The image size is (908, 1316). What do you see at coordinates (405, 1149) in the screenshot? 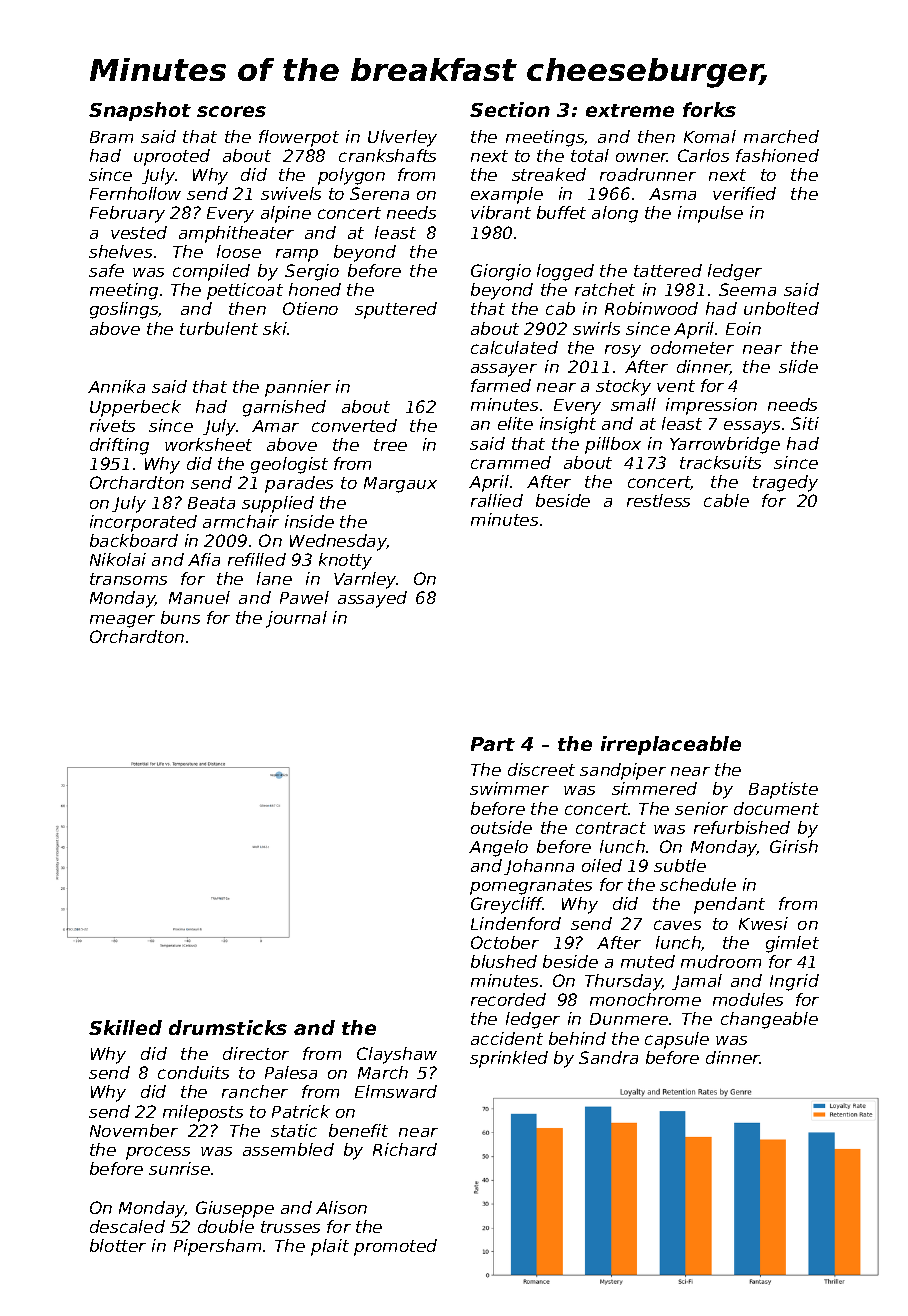
I see `Richard` at bounding box center [405, 1149].
